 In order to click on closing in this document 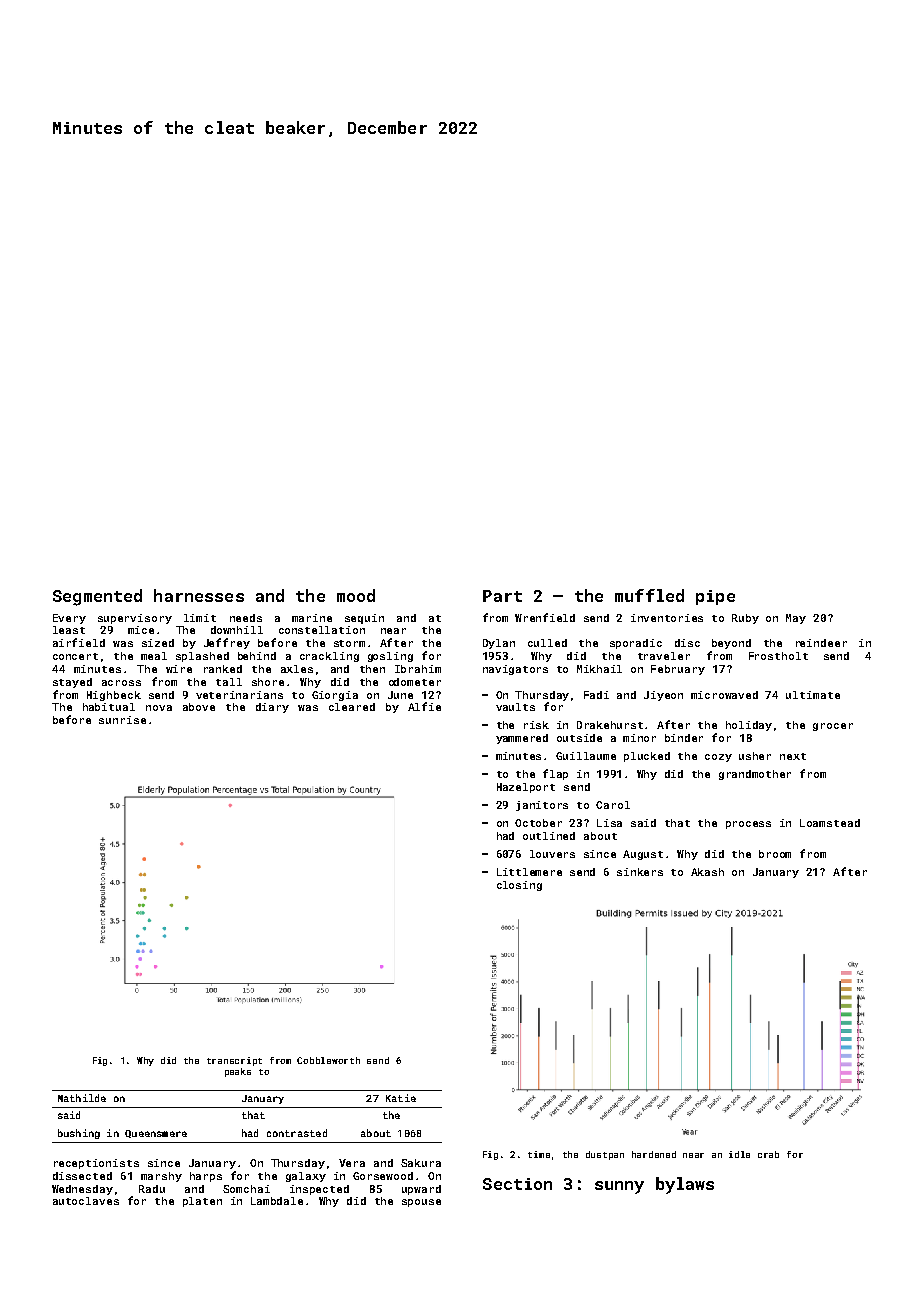, I will do `click(519, 886)`.
